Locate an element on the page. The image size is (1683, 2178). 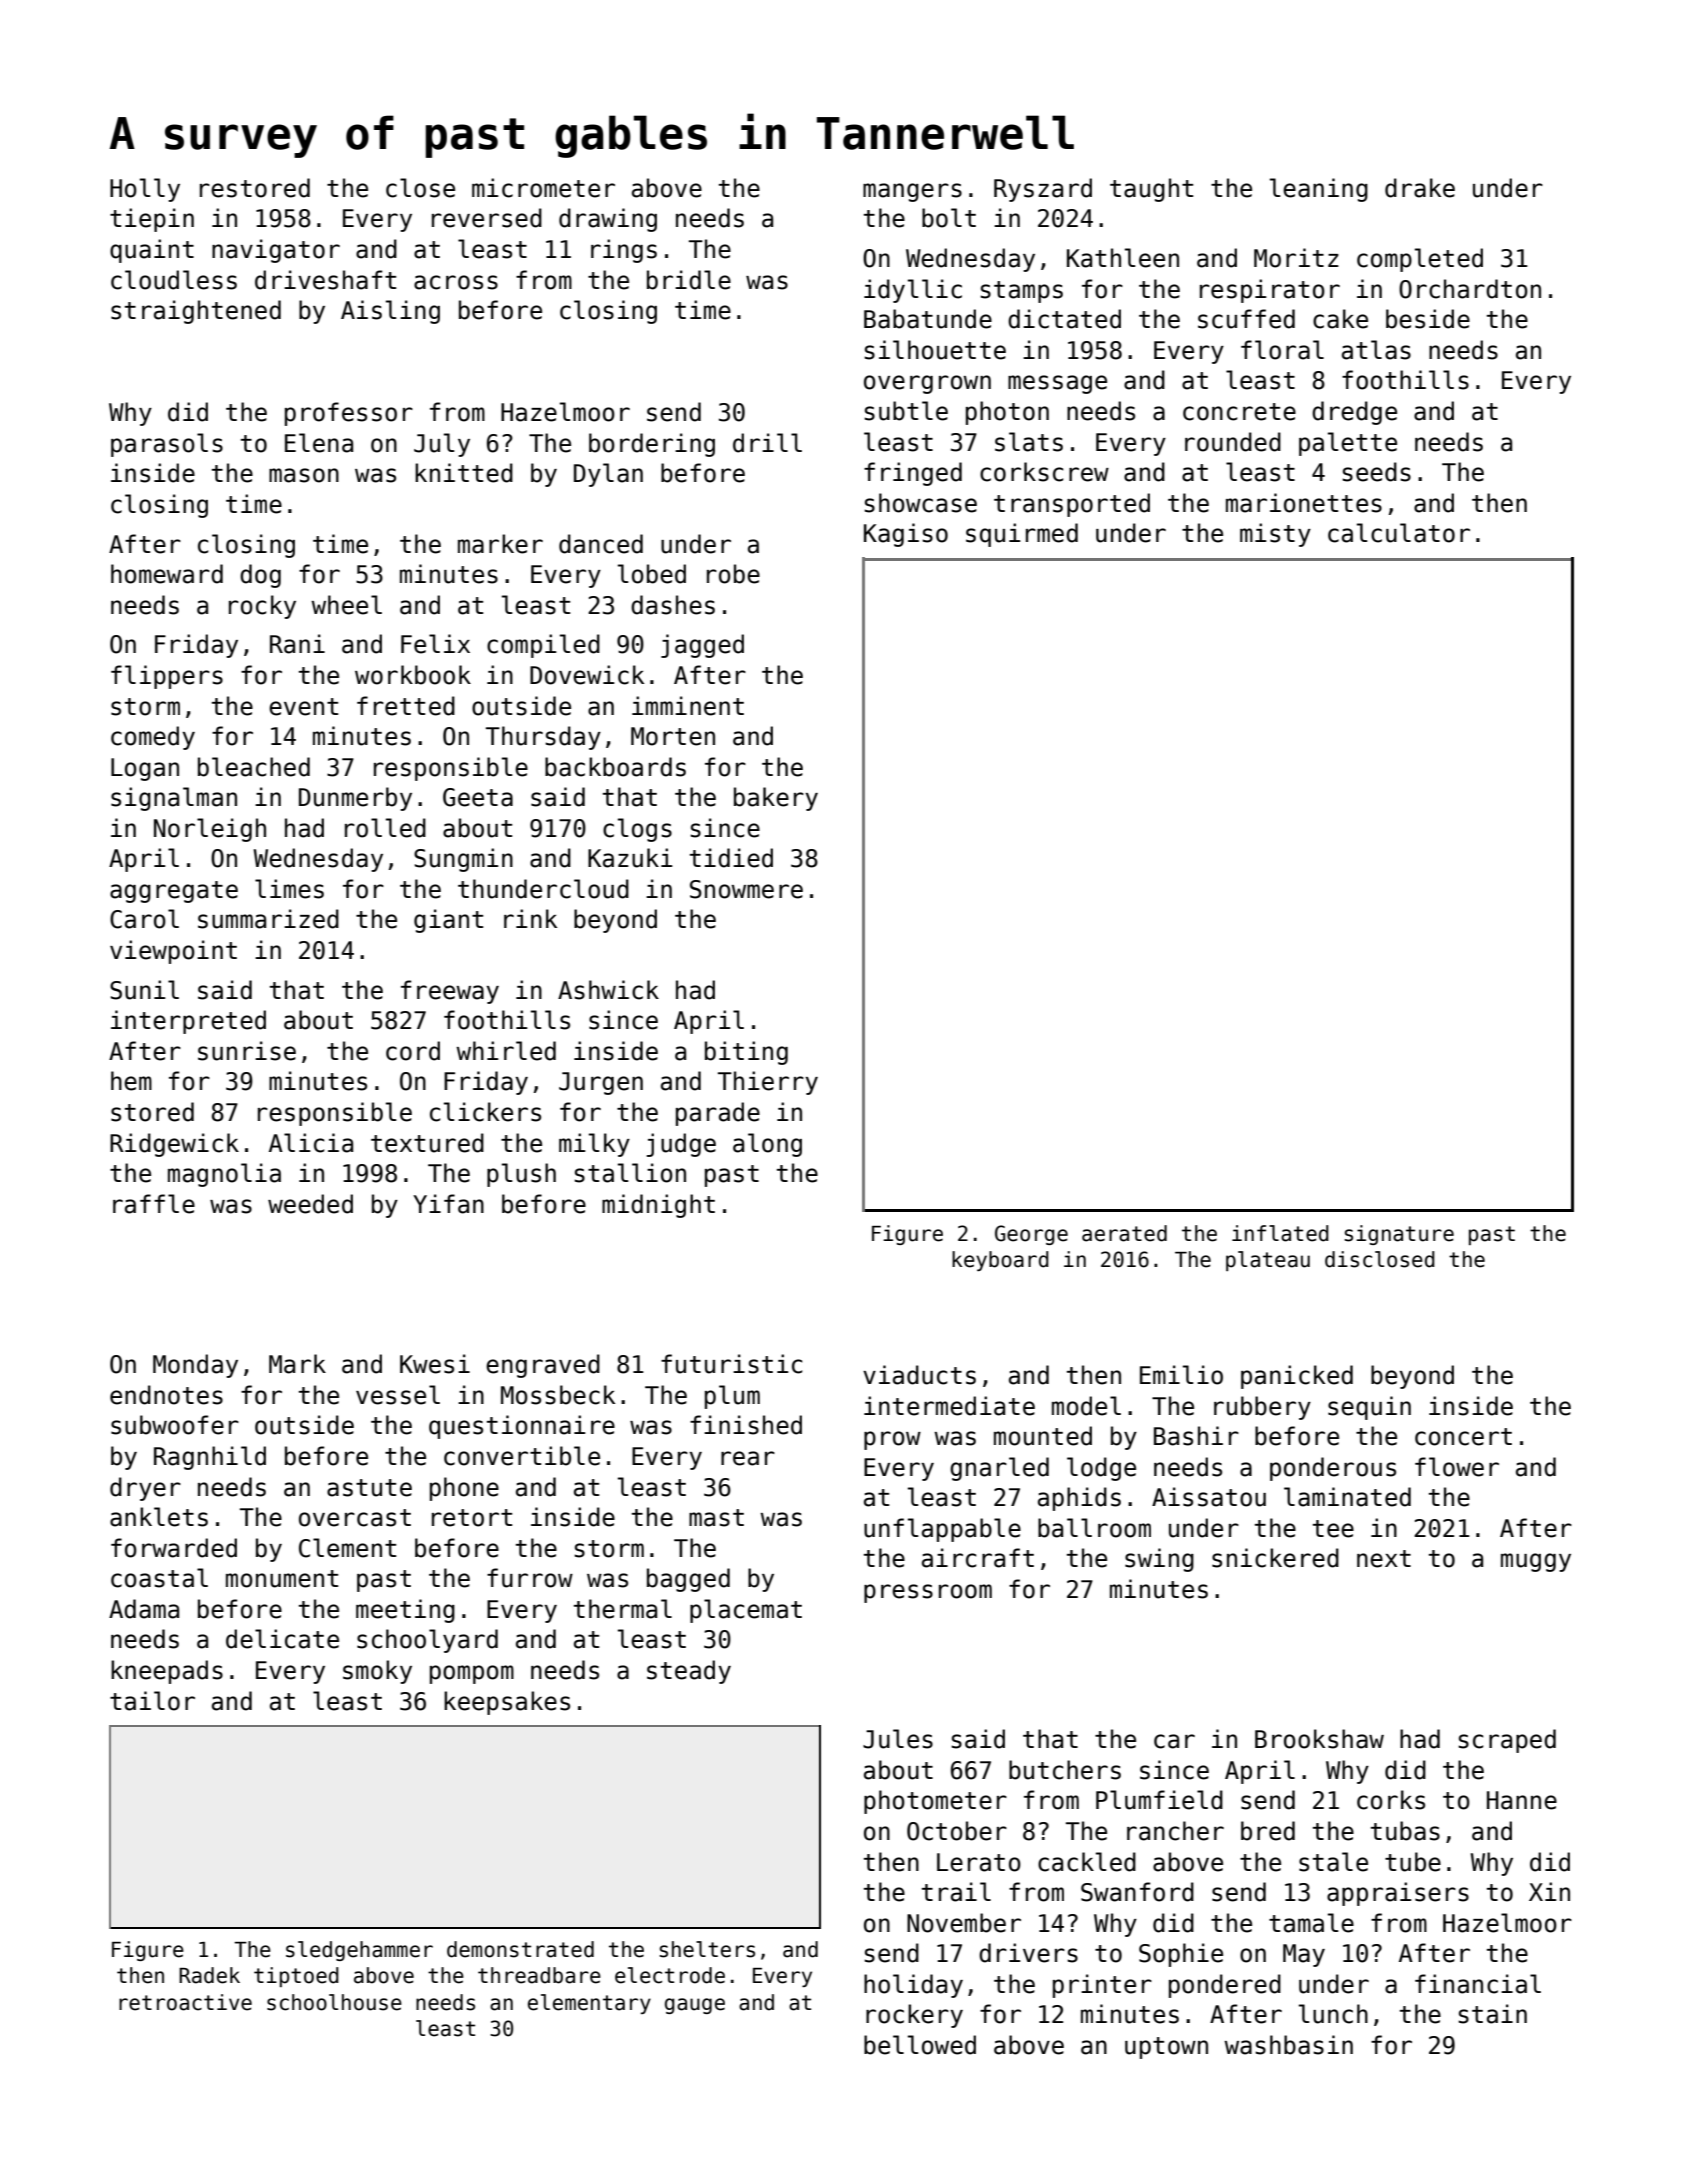
summarized is located at coordinates (268, 919).
